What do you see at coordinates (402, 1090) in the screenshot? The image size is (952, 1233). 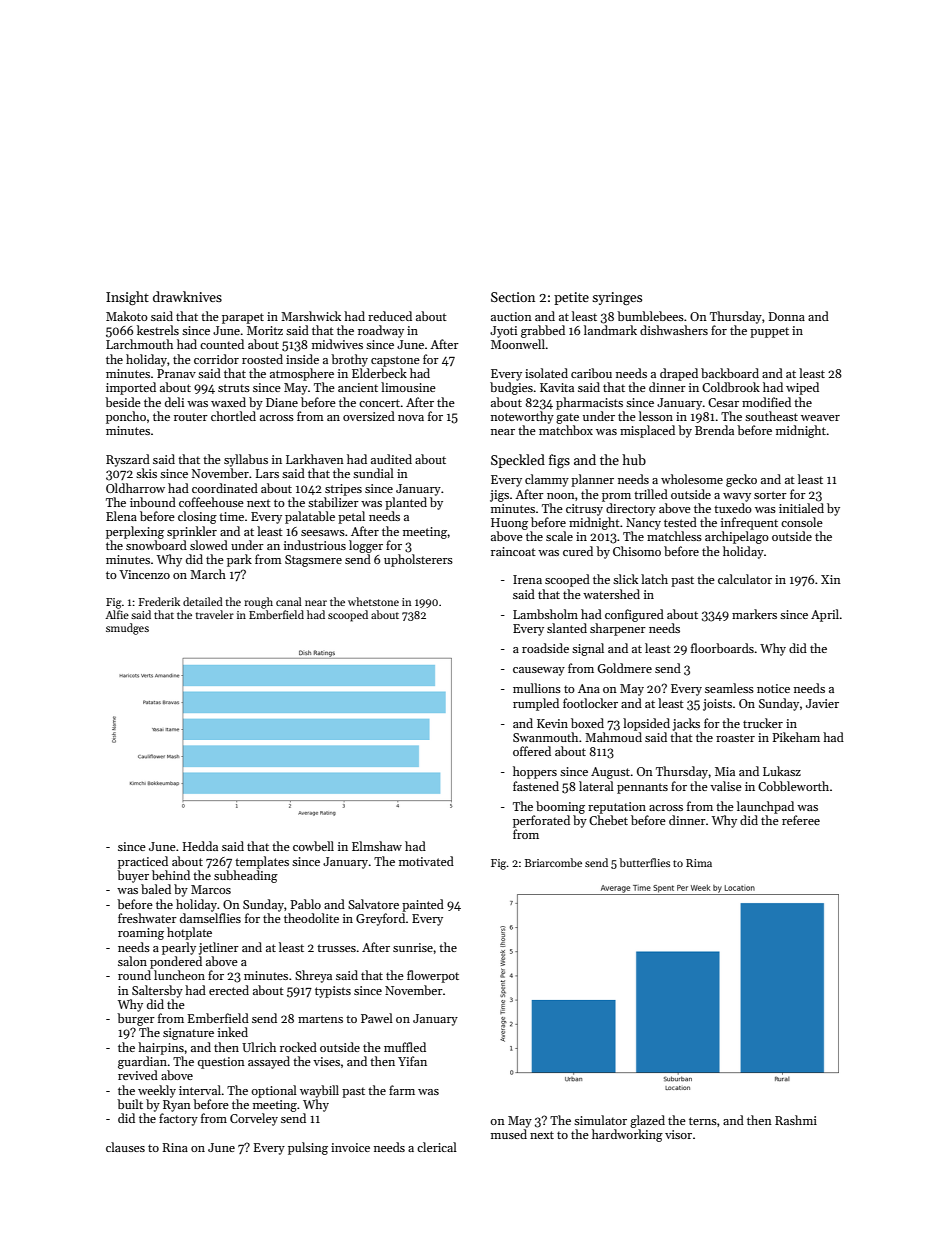 I see `farm` at bounding box center [402, 1090].
